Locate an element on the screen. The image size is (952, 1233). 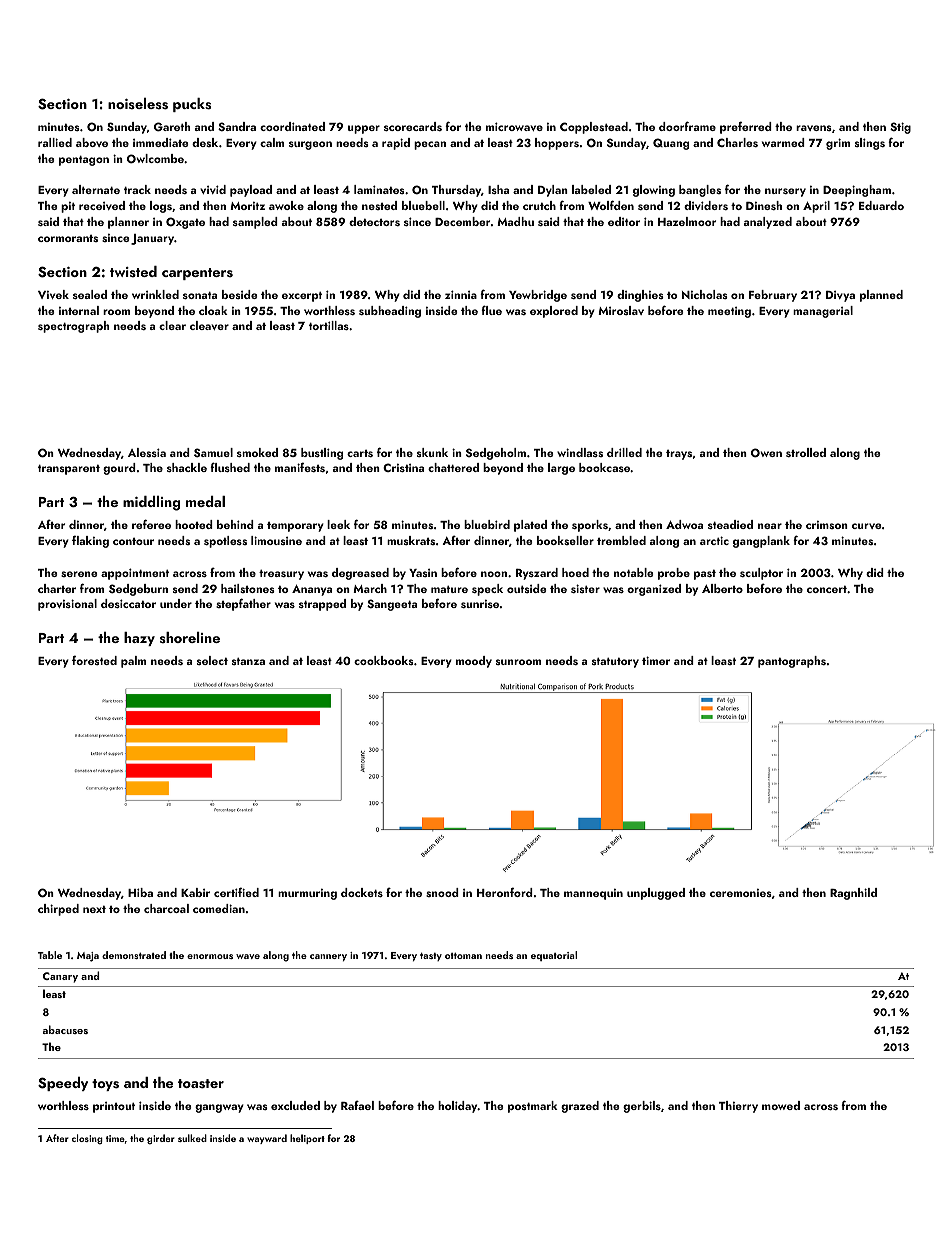
alternate is located at coordinates (96, 189).
